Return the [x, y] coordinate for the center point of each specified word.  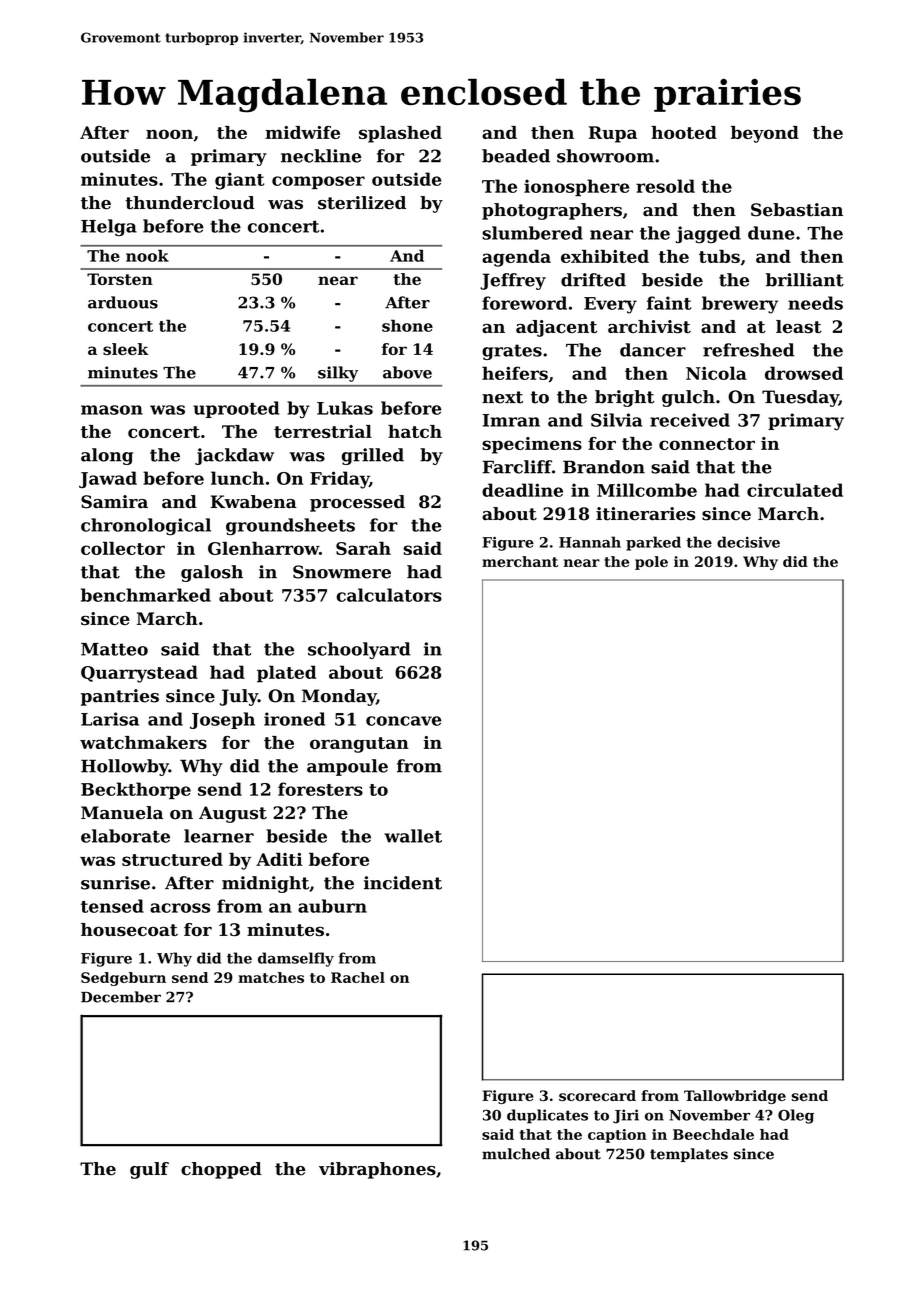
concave [403, 721]
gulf [149, 1170]
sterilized [362, 203]
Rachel [358, 977]
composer [318, 182]
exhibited [605, 256]
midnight [265, 884]
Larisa [110, 719]
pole [651, 563]
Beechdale [713, 1134]
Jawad [108, 479]
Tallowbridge [735, 1097]
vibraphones [377, 1170]
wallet [413, 836]
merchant [520, 561]
